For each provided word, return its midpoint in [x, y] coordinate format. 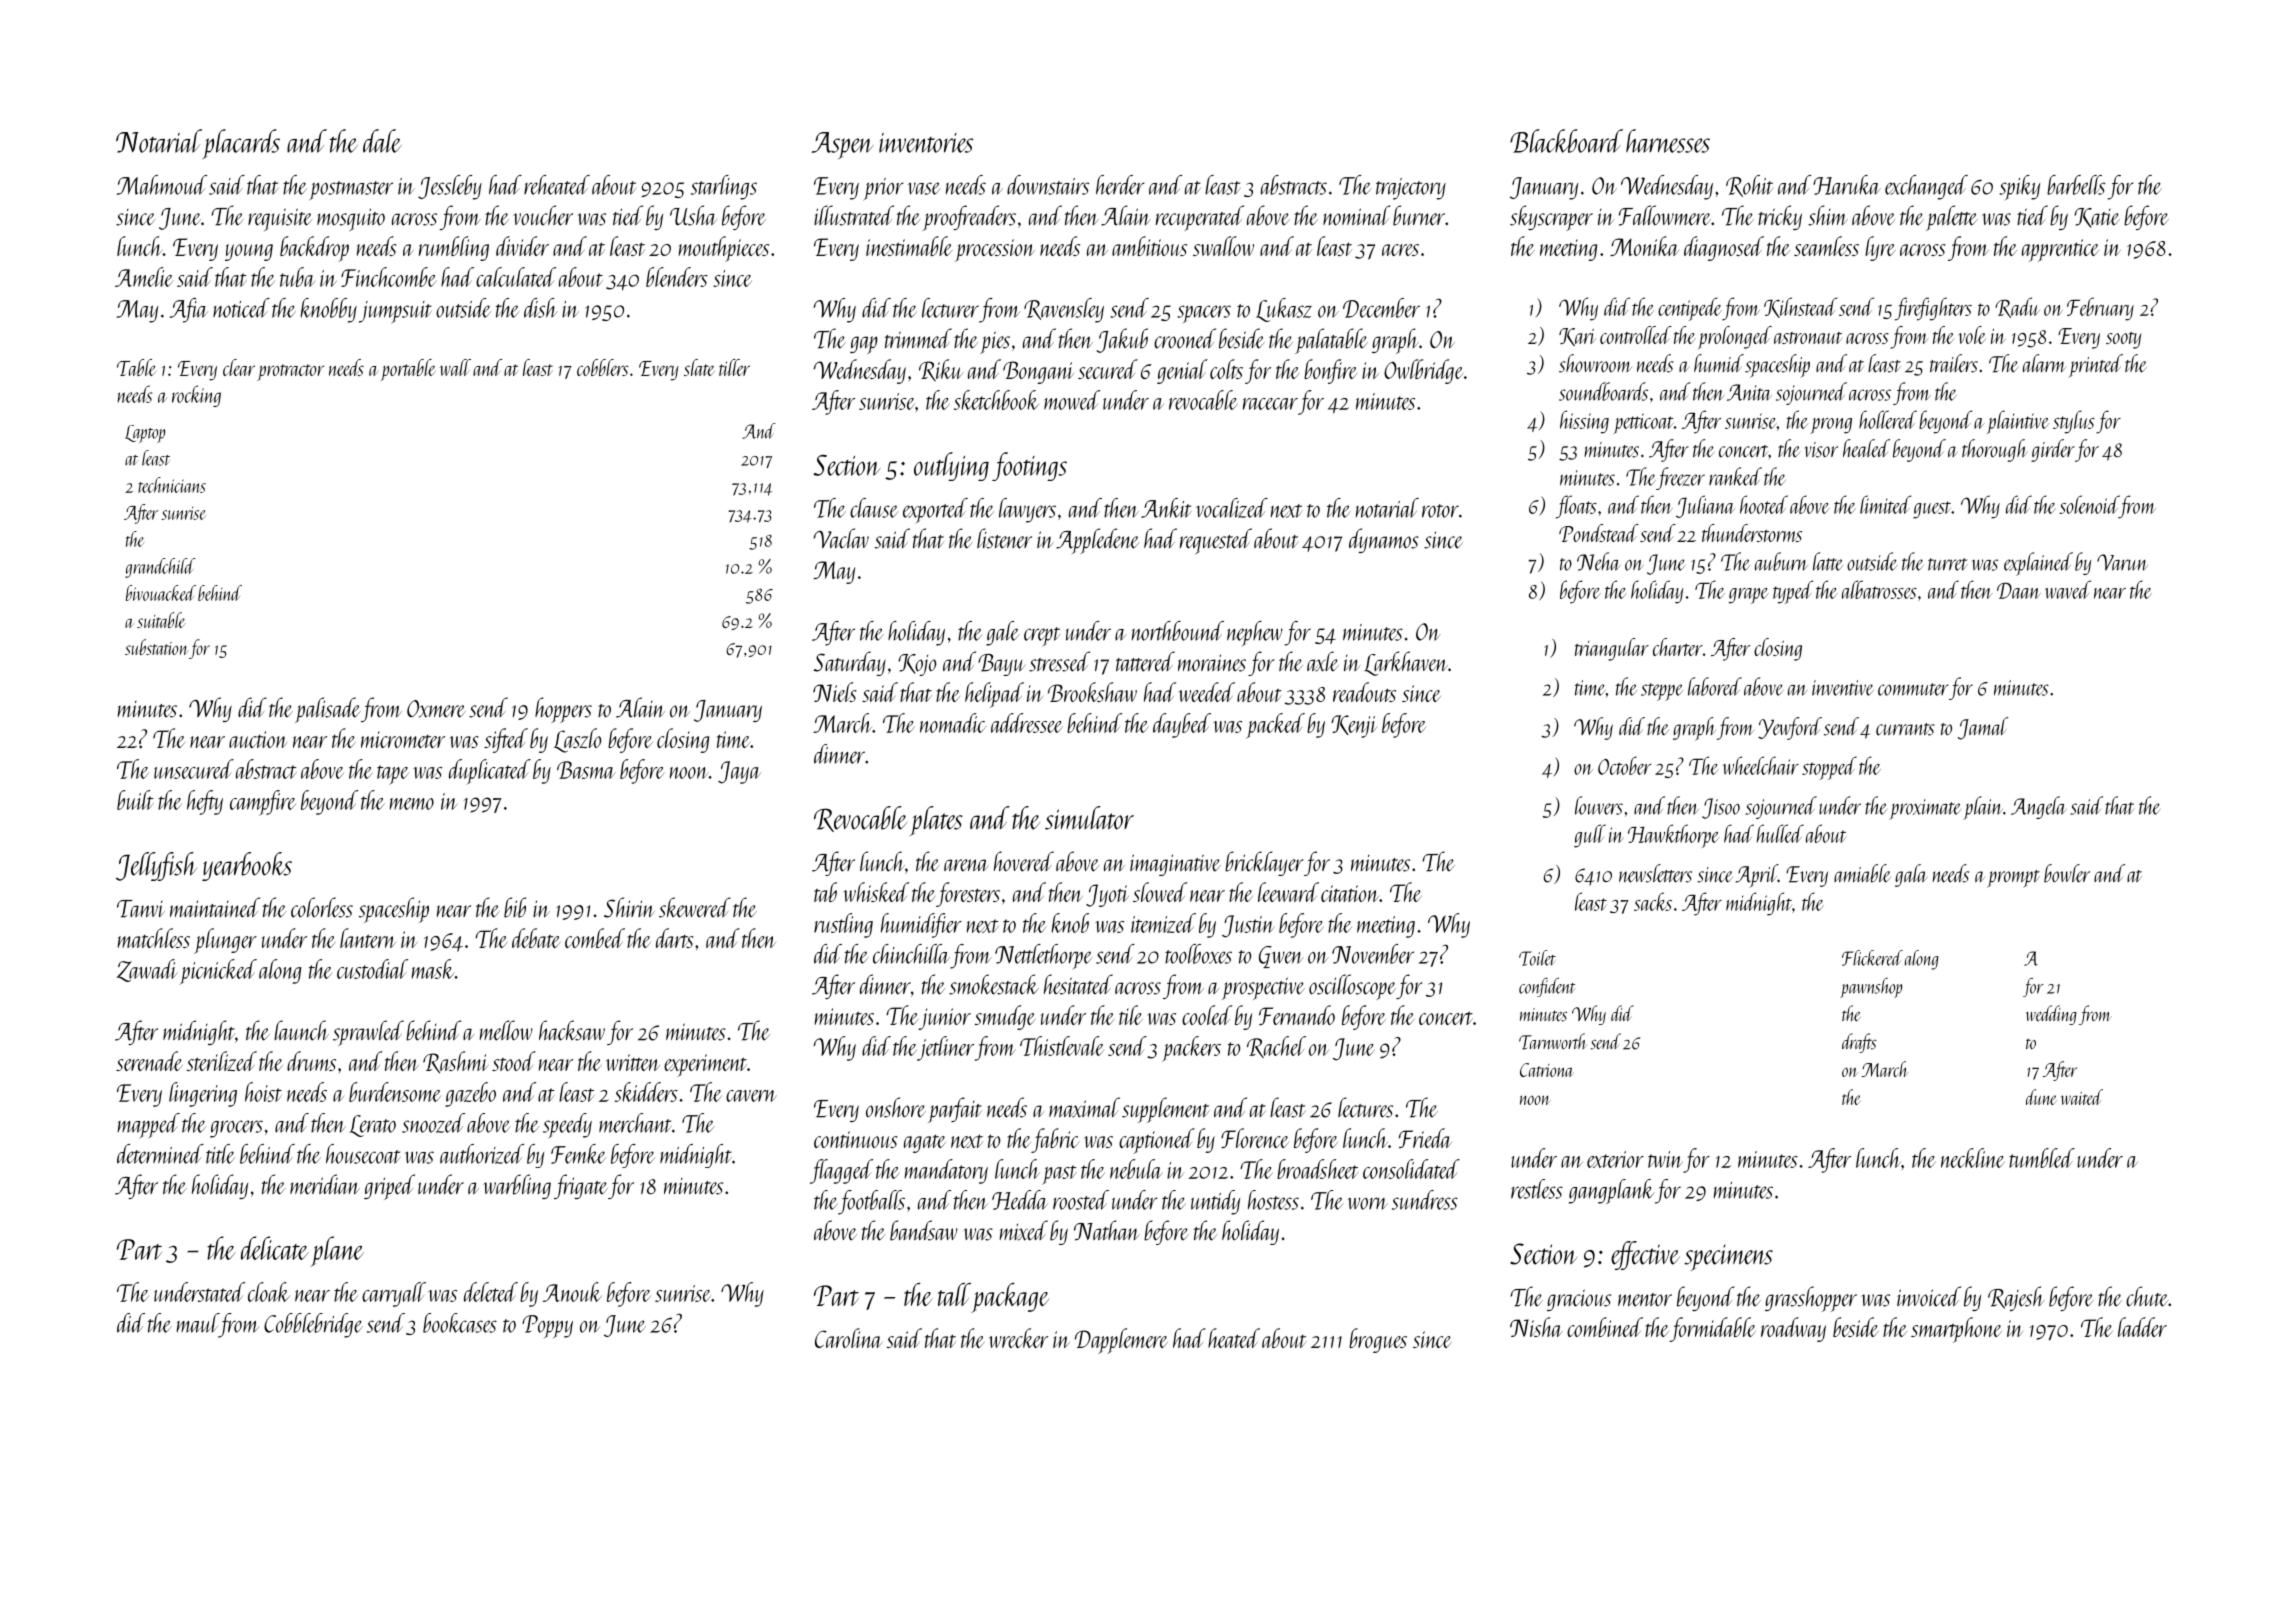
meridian [325, 1184]
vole [1972, 335]
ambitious [1149, 246]
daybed [1182, 725]
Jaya [739, 772]
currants [1905, 729]
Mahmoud [161, 185]
